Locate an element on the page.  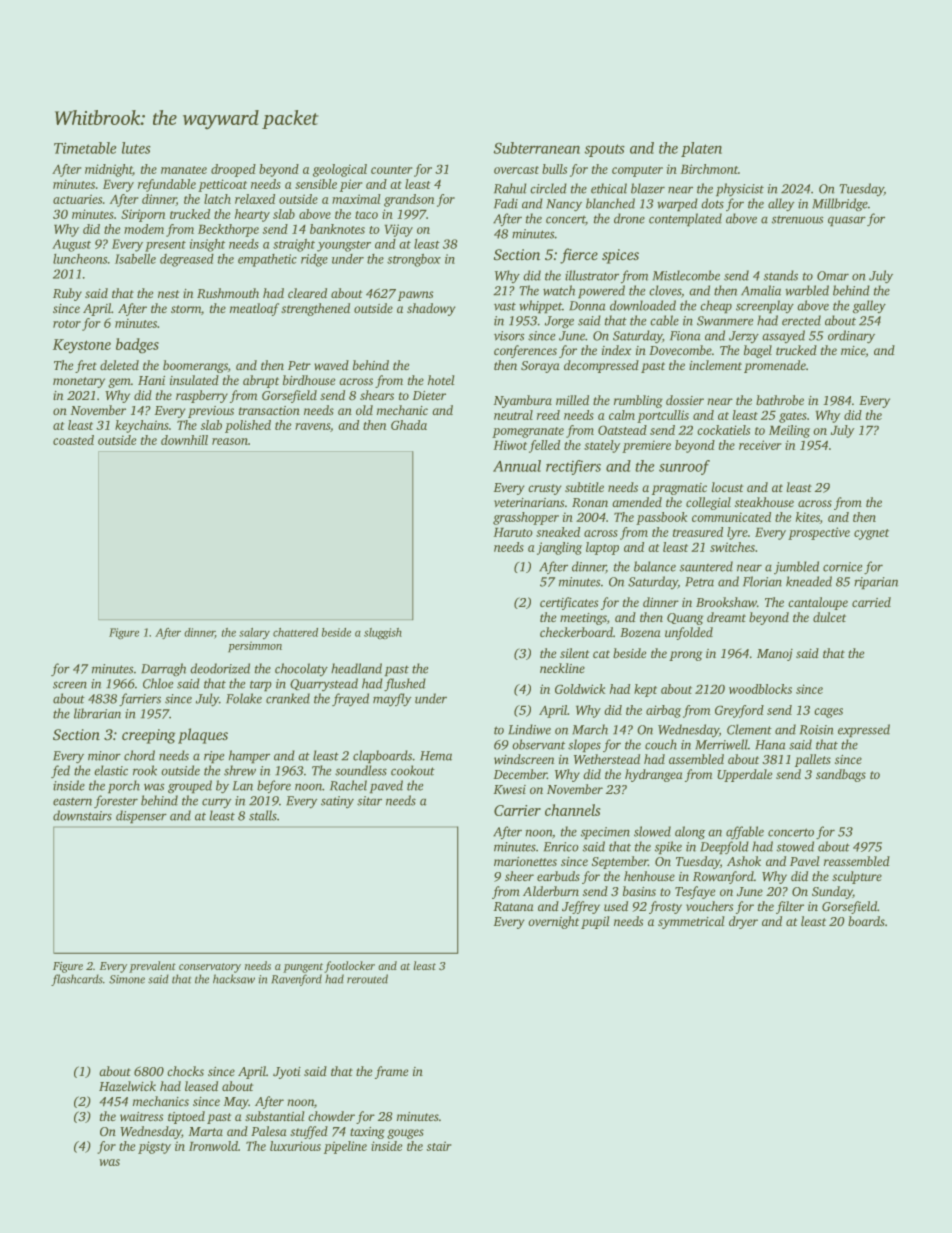
overcast is located at coordinates (516, 170).
